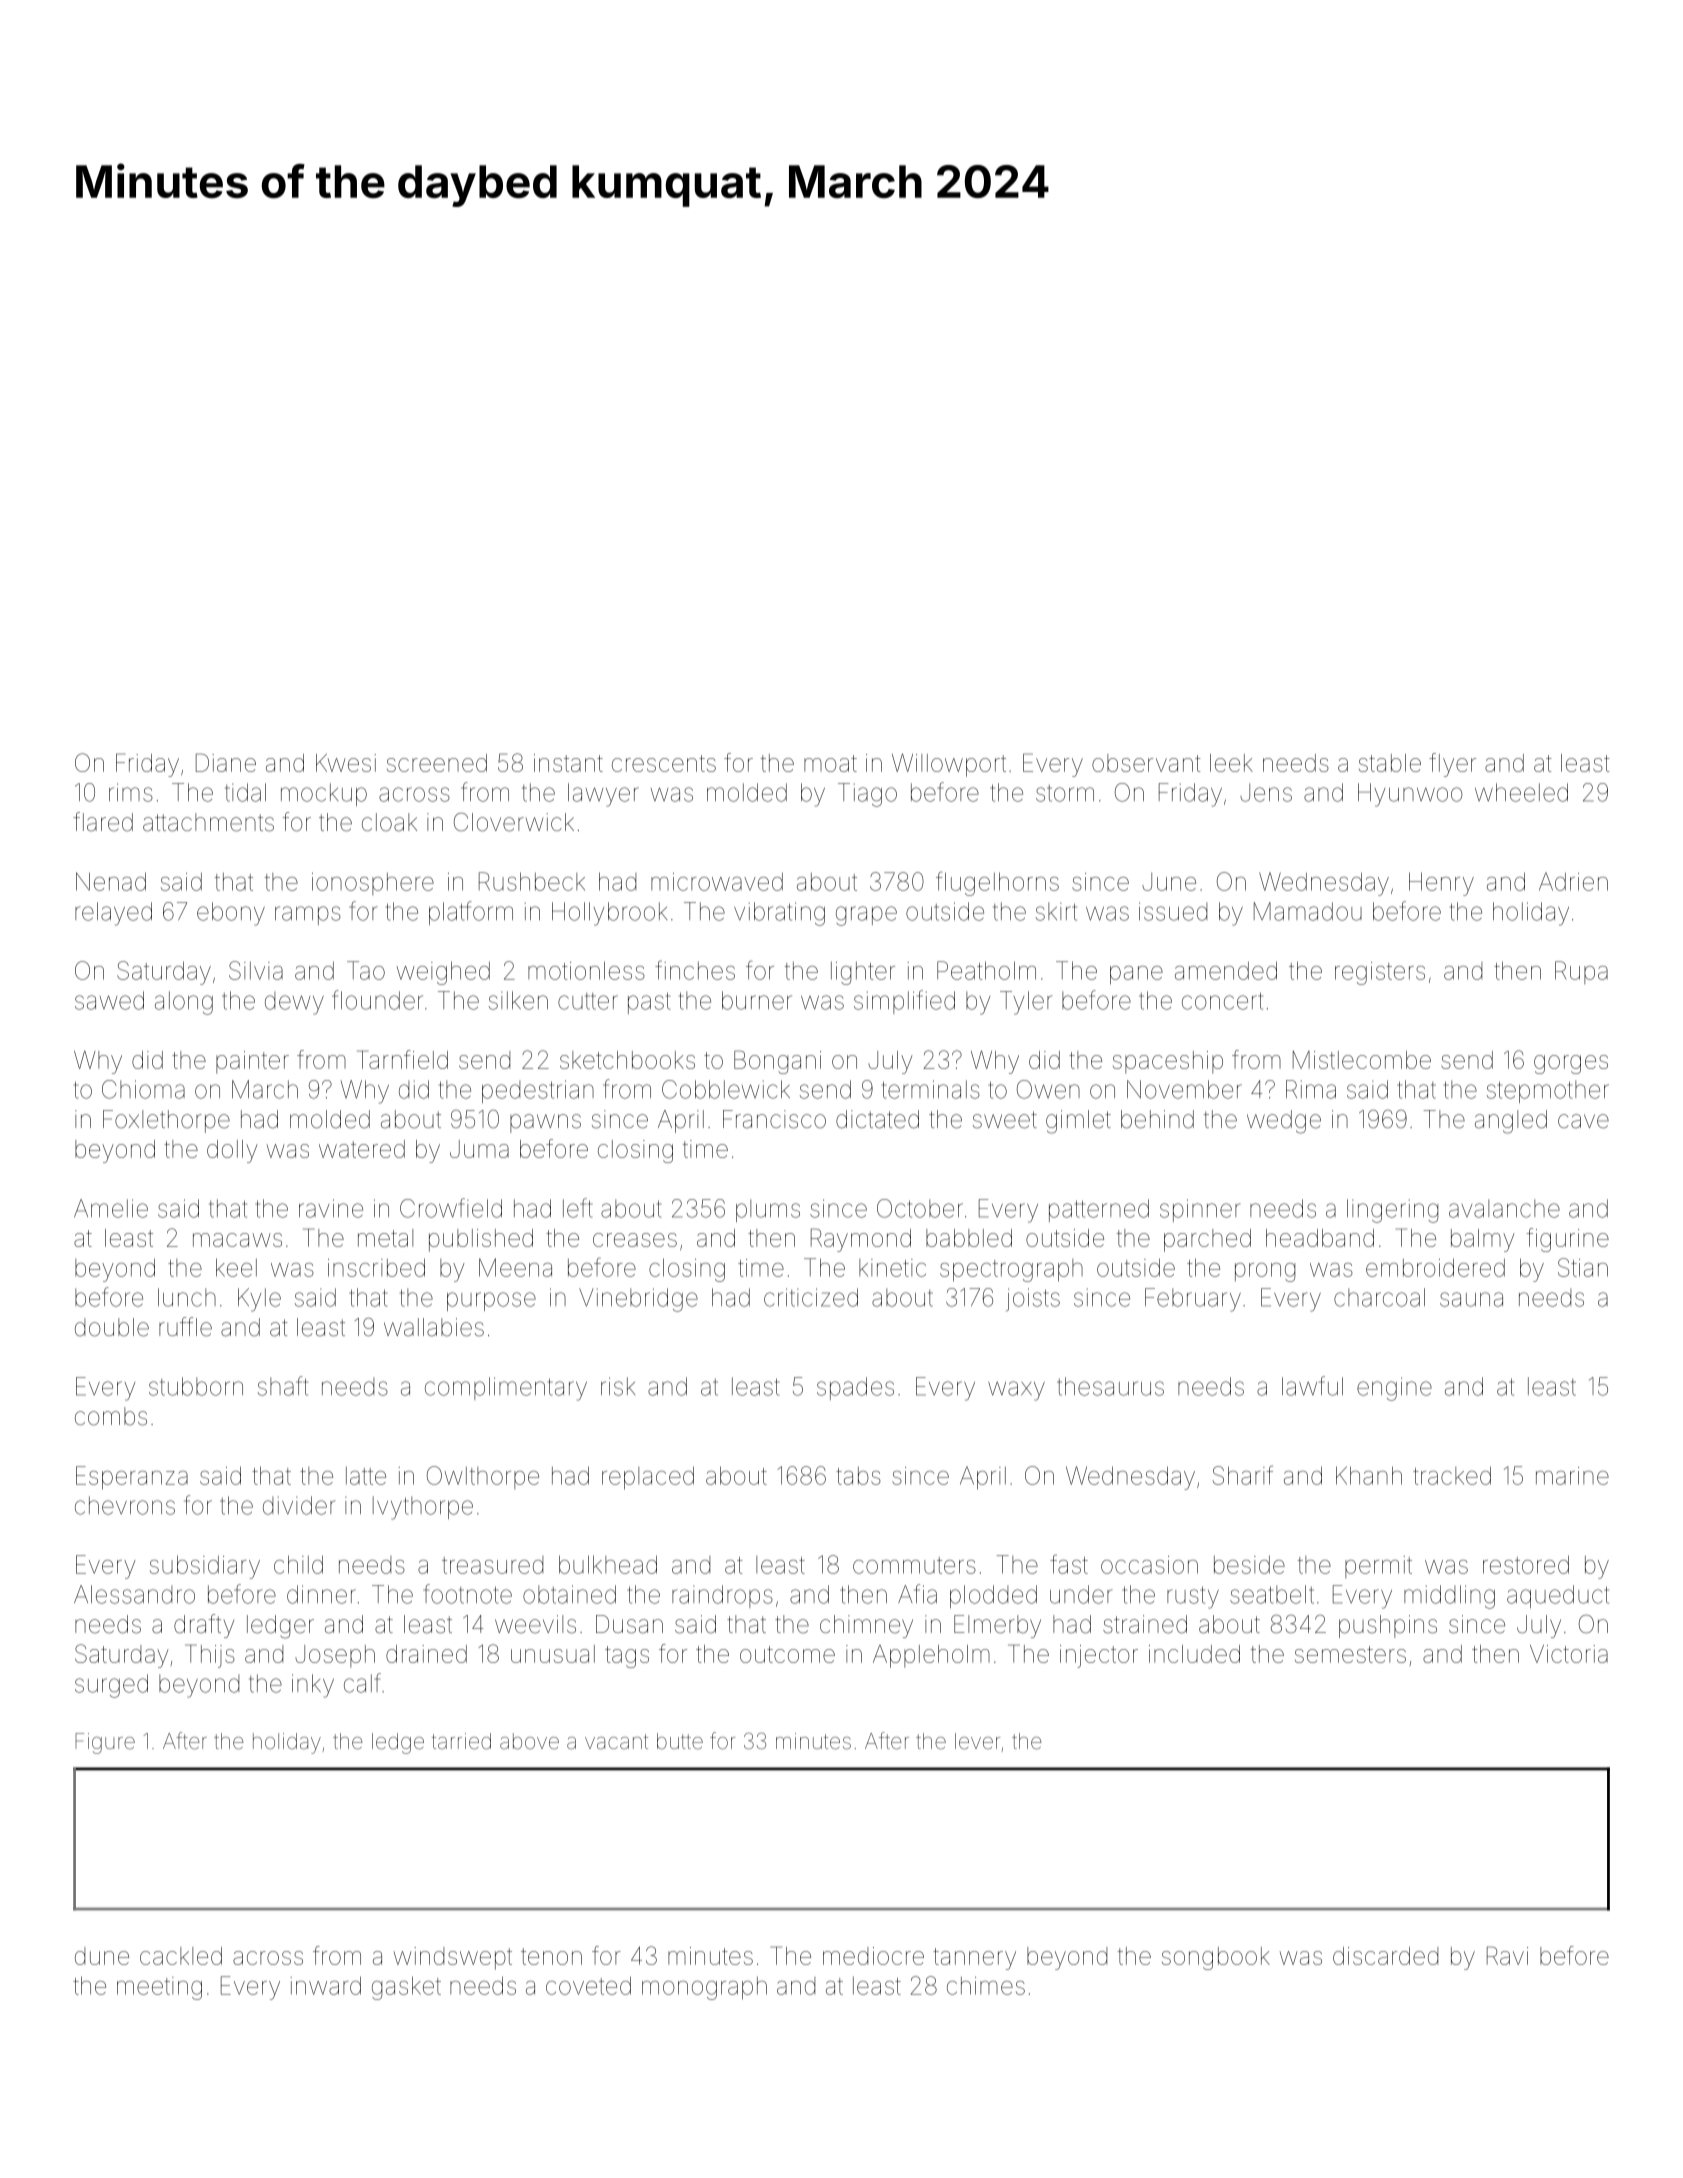  What do you see at coordinates (1581, 972) in the page?
I see `Rupa` at bounding box center [1581, 972].
